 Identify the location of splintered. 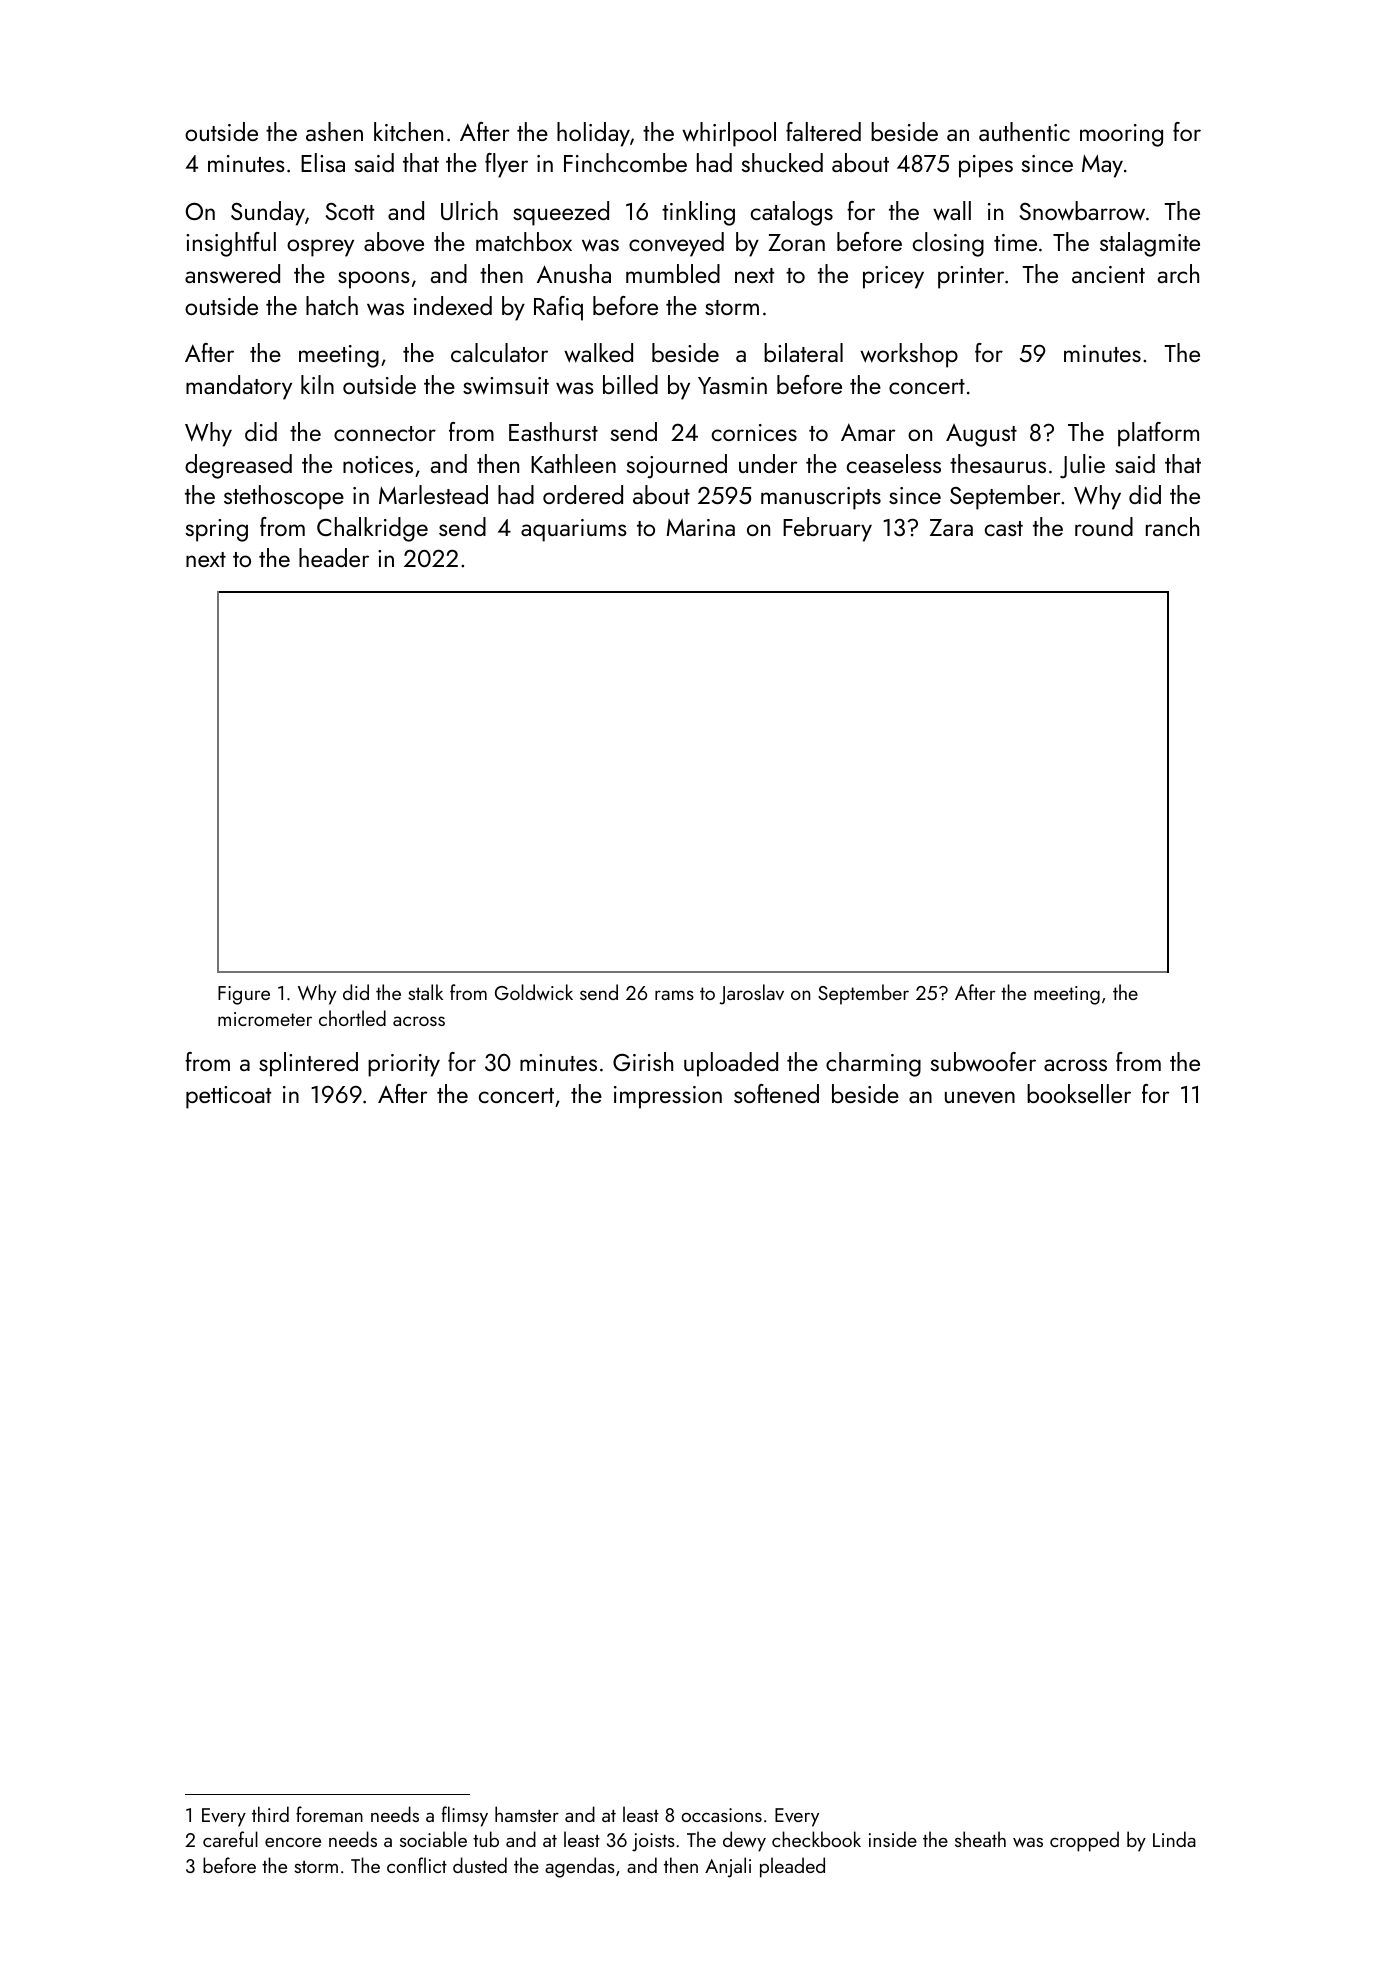
(308, 1064).
